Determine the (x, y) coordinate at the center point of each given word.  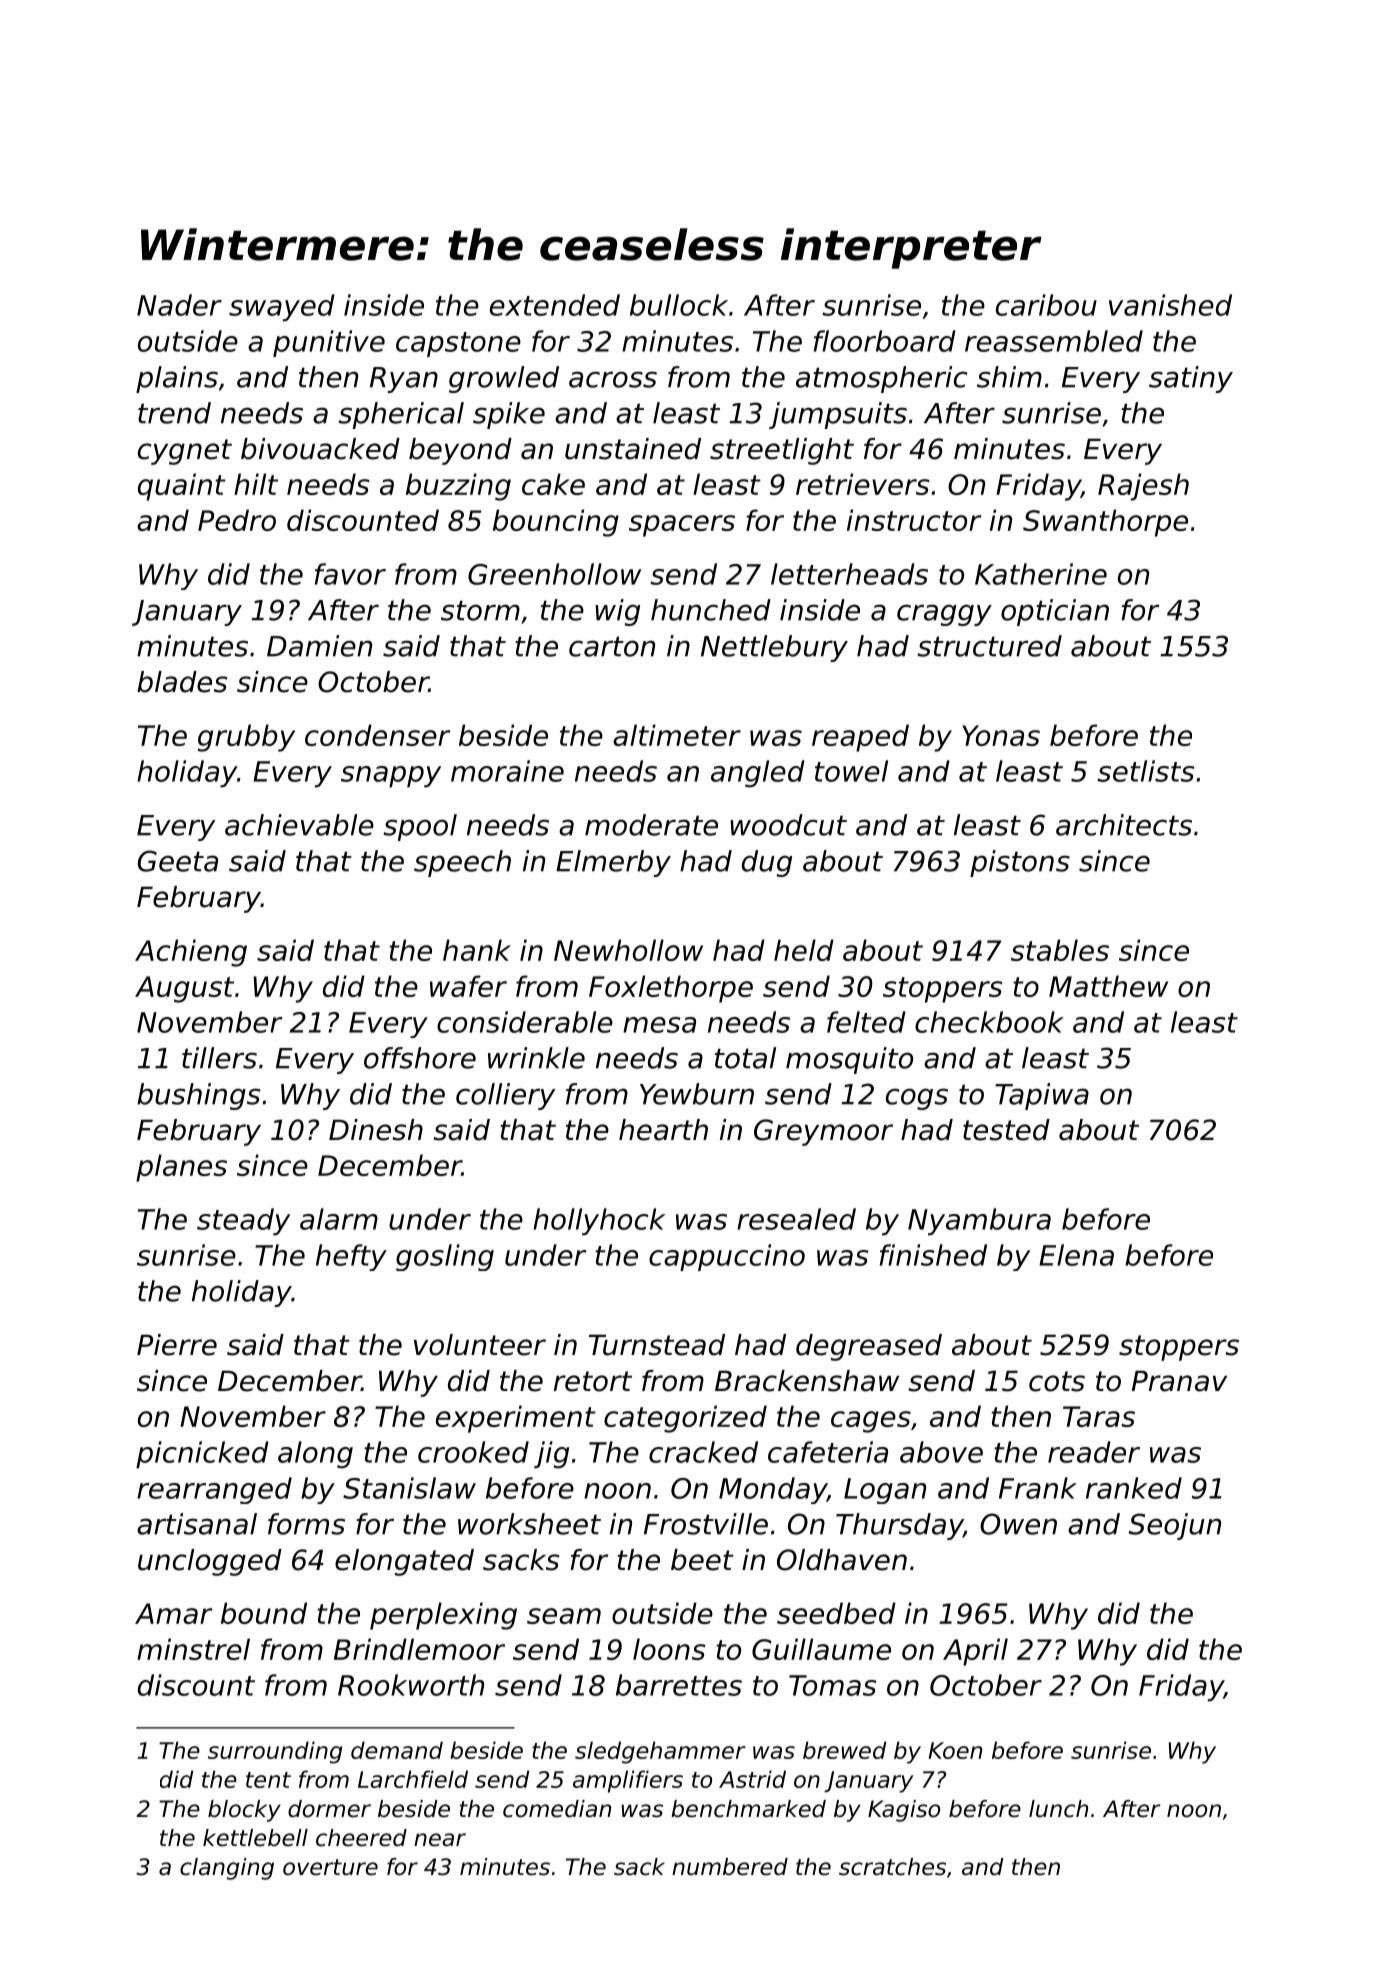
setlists (1145, 771)
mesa (659, 1025)
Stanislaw (409, 1488)
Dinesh (376, 1130)
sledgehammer (660, 1752)
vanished (1170, 305)
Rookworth (411, 1685)
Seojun (1175, 1526)
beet (702, 1560)
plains (177, 379)
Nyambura (979, 1222)
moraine (507, 771)
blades (182, 682)
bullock (679, 305)
